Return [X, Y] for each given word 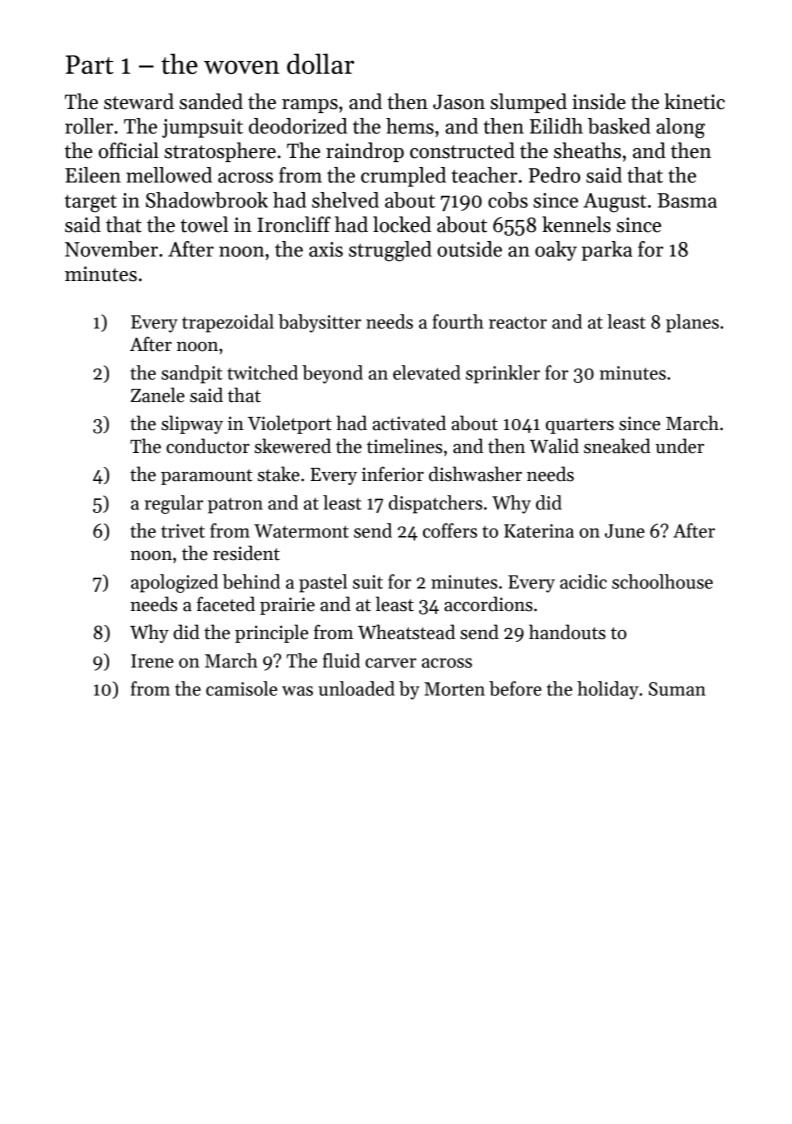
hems [410, 126]
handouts [567, 632]
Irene [152, 661]
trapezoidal [228, 323]
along [680, 128]
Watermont [301, 531]
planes [692, 323]
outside [469, 249]
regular [174, 504]
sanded [211, 101]
